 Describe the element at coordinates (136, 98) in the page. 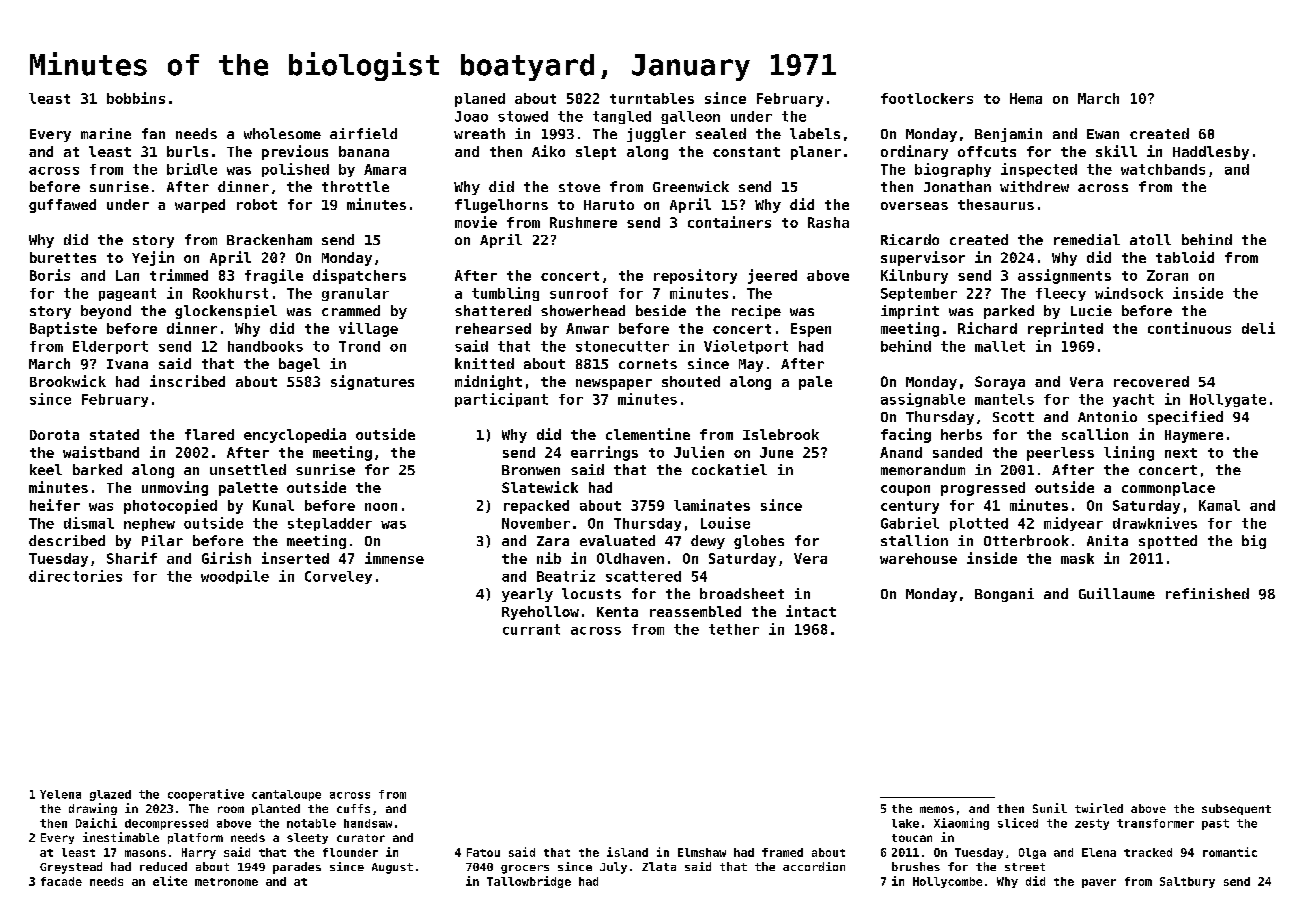

I see `bobbins` at that location.
